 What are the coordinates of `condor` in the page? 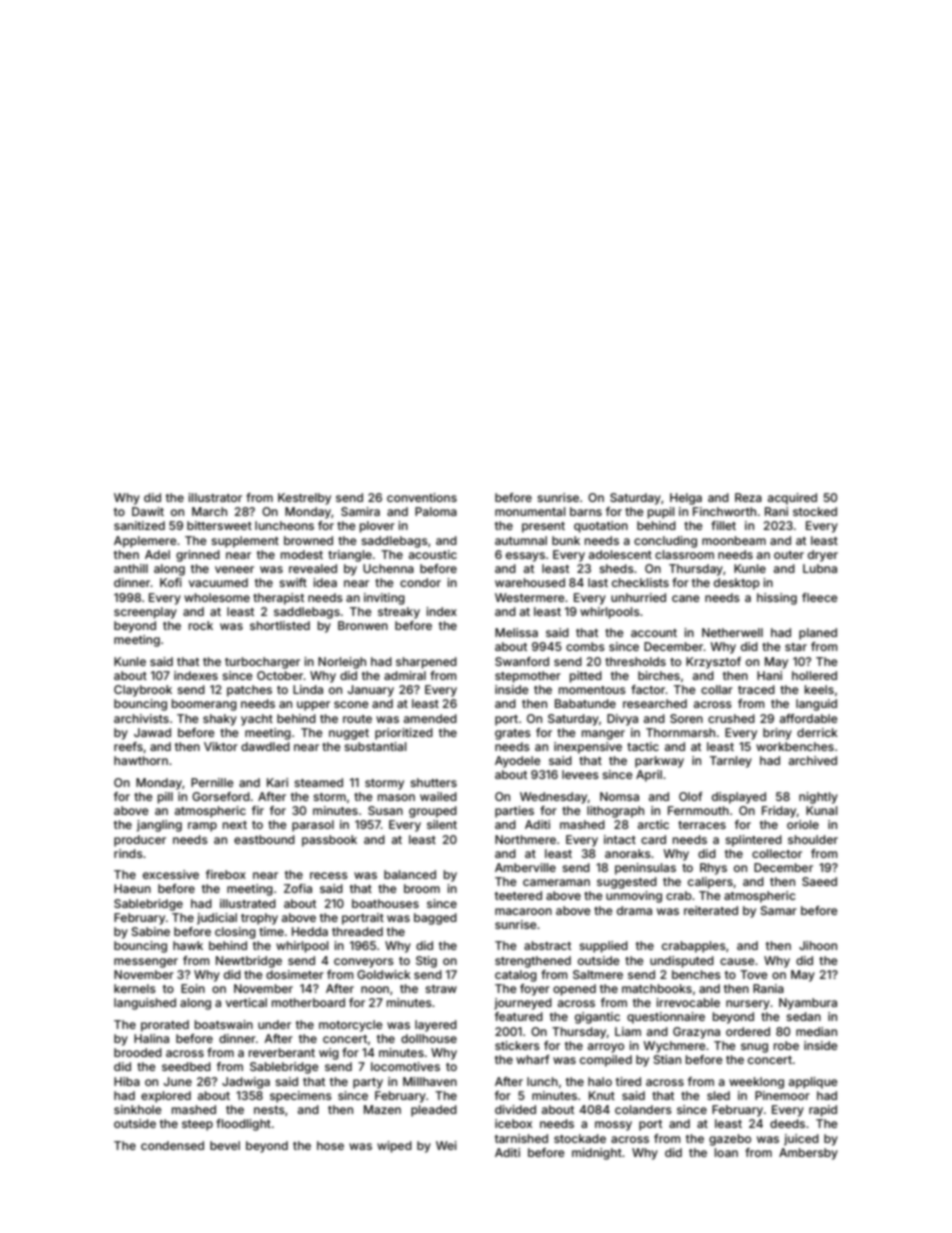 It's located at (420, 582).
